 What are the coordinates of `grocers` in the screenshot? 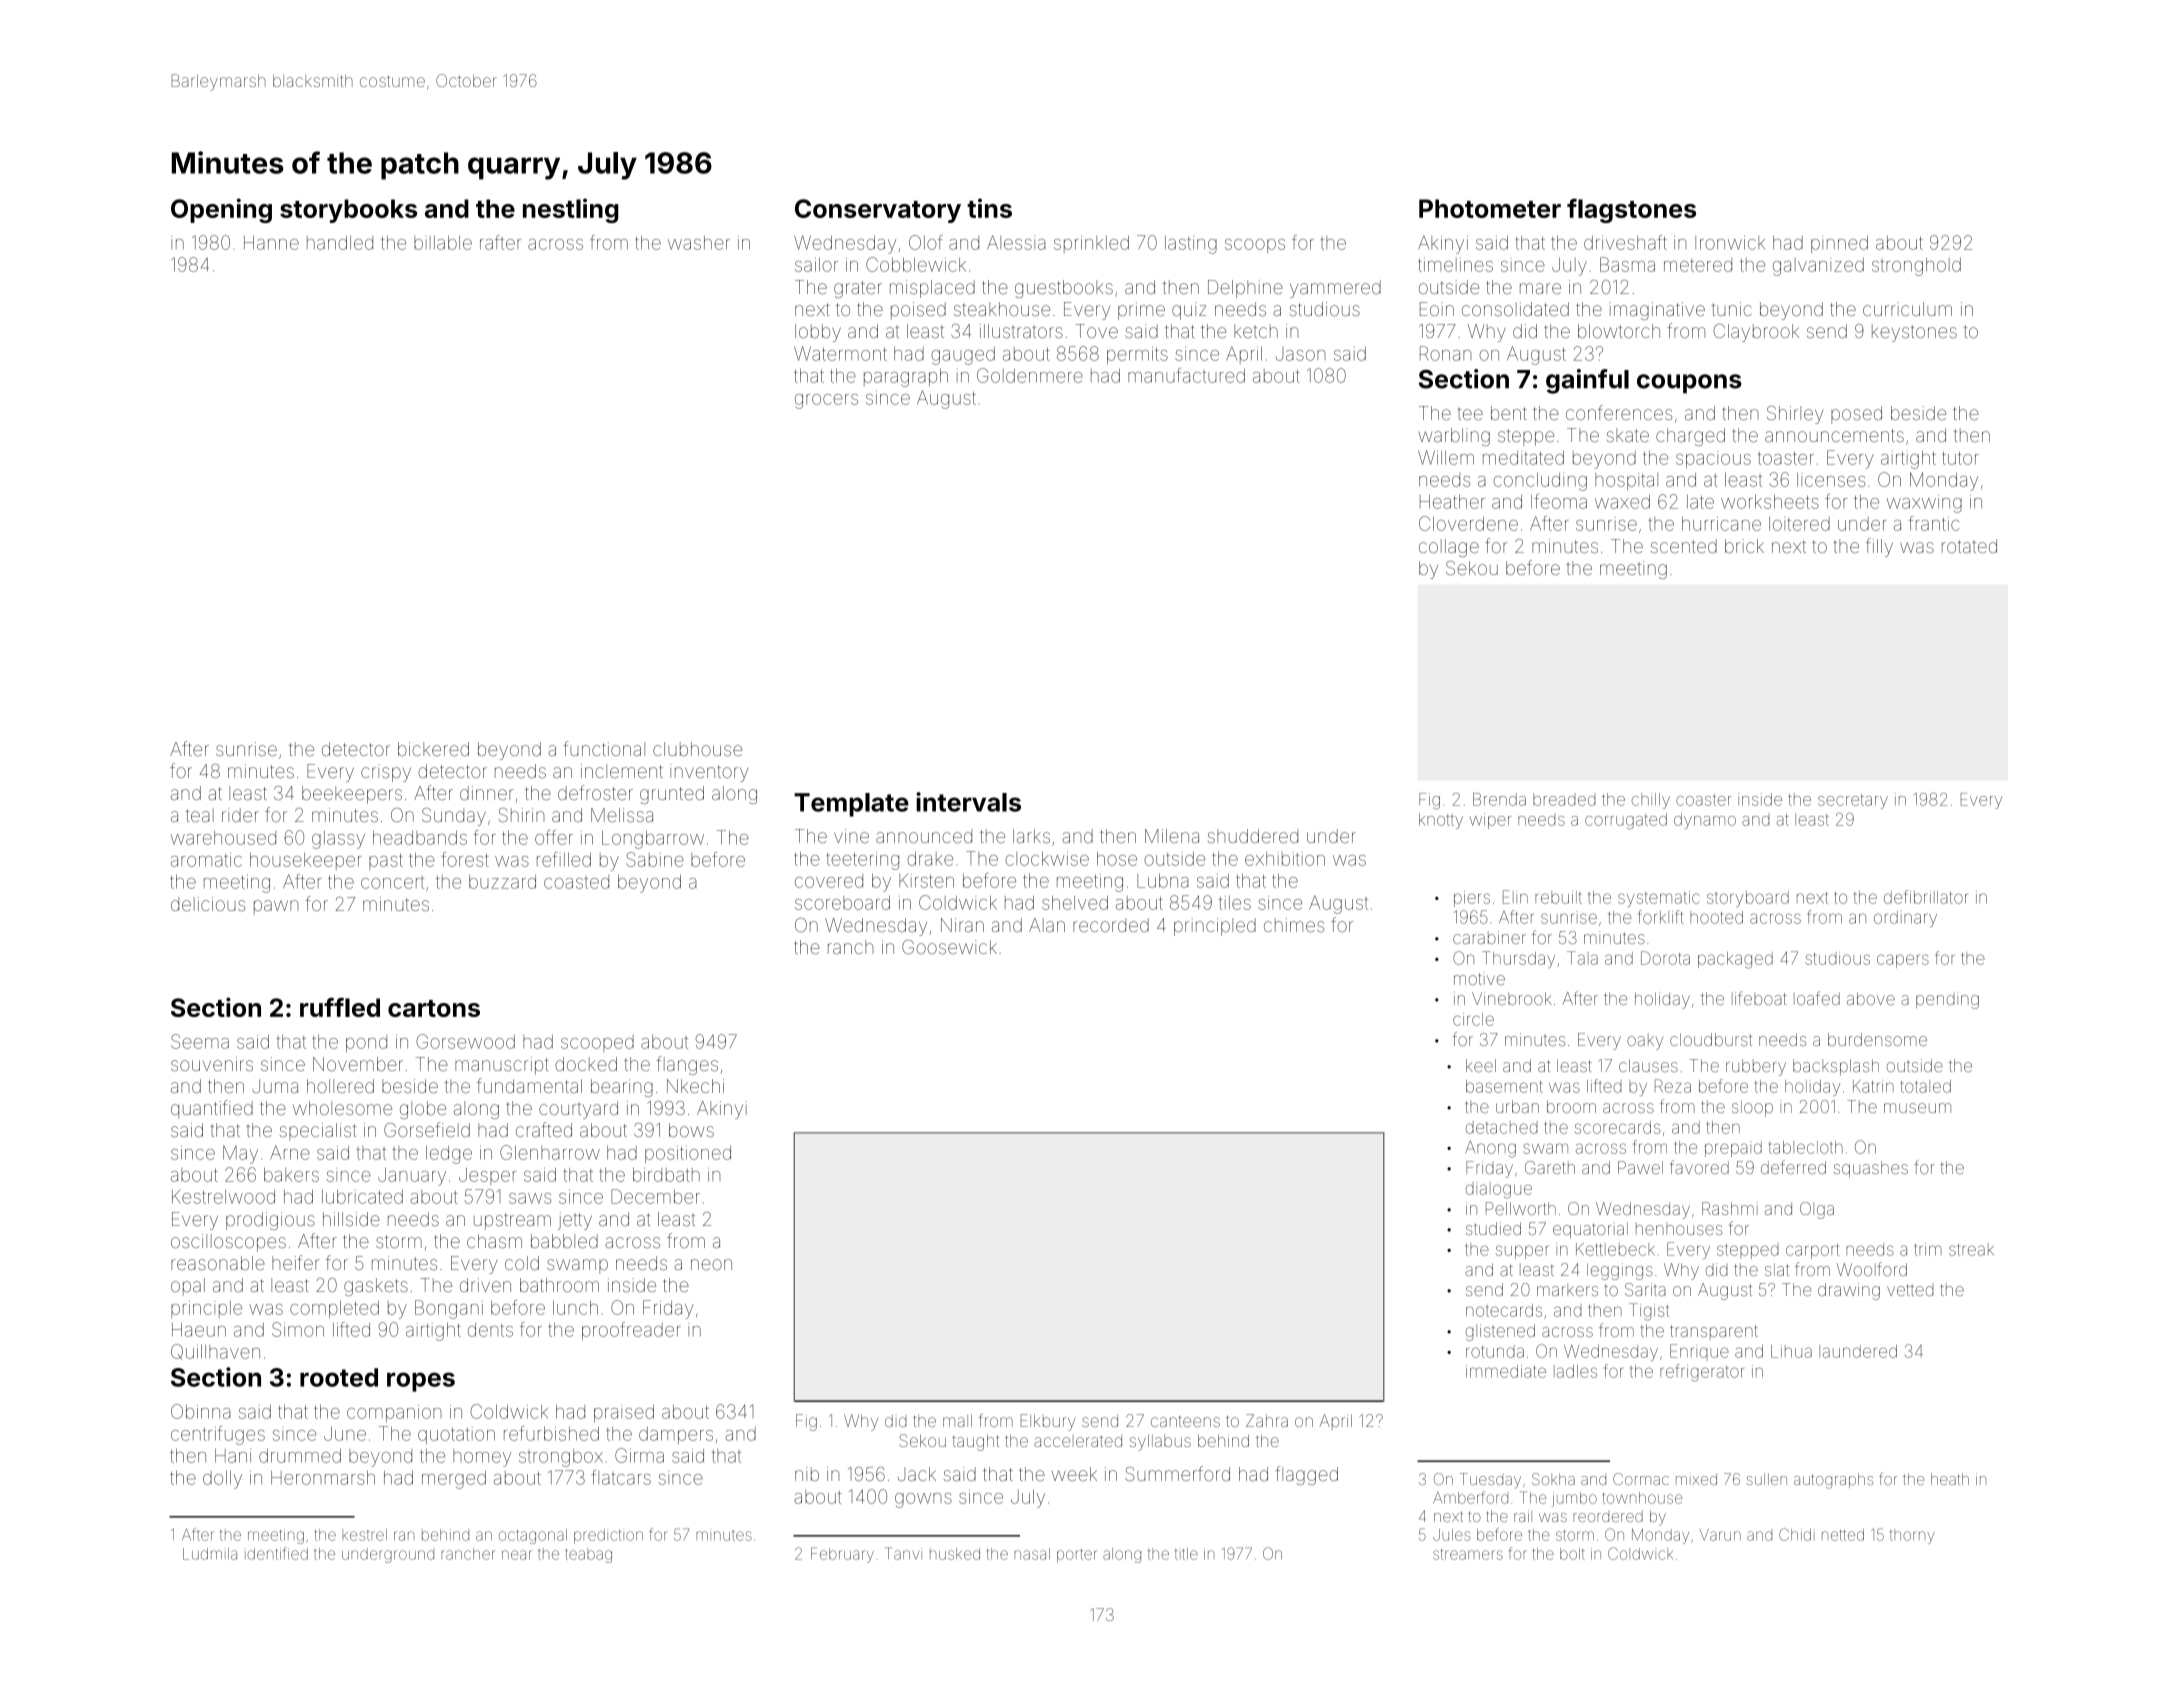 It's located at (826, 401).
